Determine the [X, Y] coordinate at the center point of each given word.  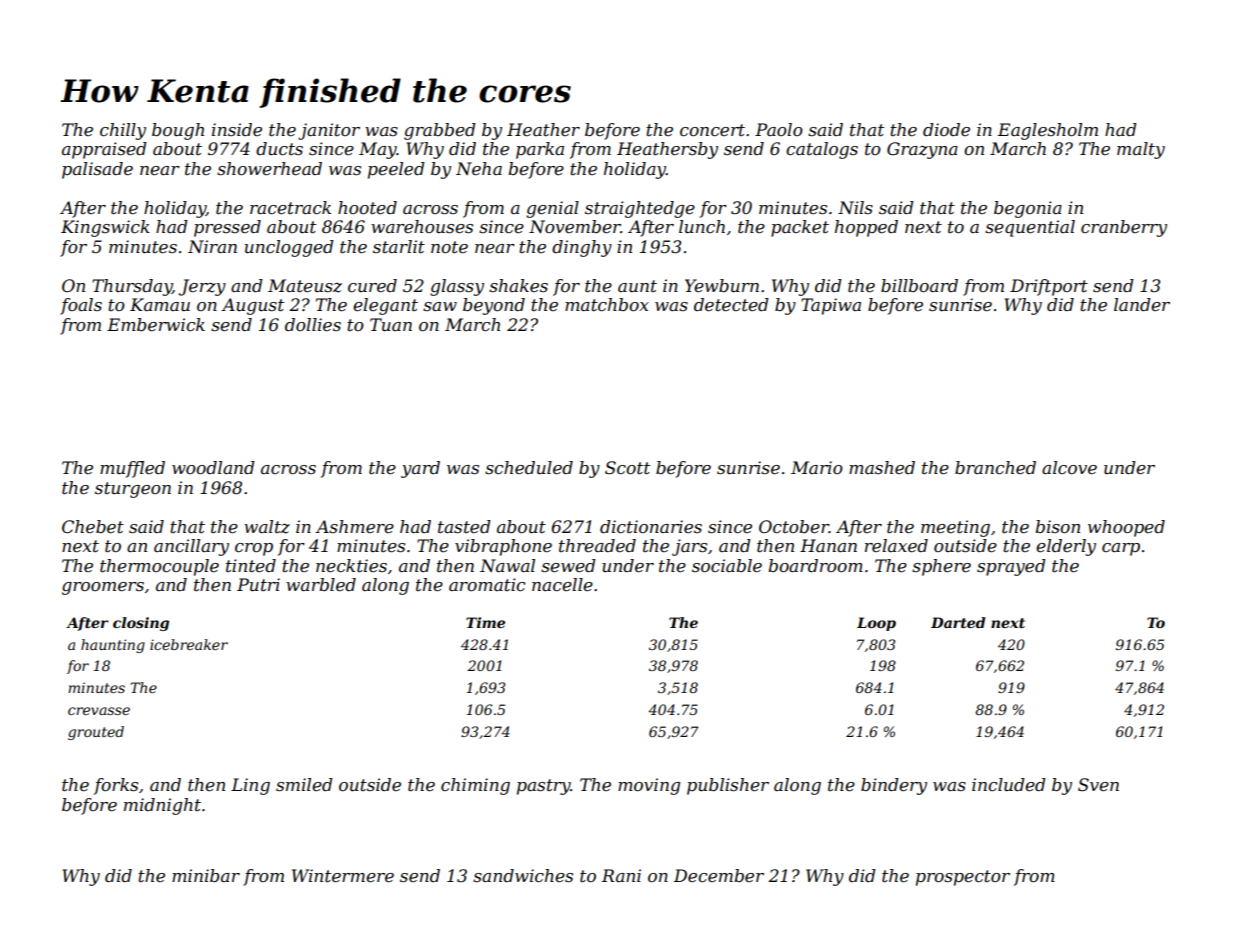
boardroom [815, 565]
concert [712, 130]
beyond [494, 306]
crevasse [99, 711]
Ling [250, 786]
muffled [132, 469]
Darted [958, 622]
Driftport [1049, 287]
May [378, 150]
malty [1141, 150]
